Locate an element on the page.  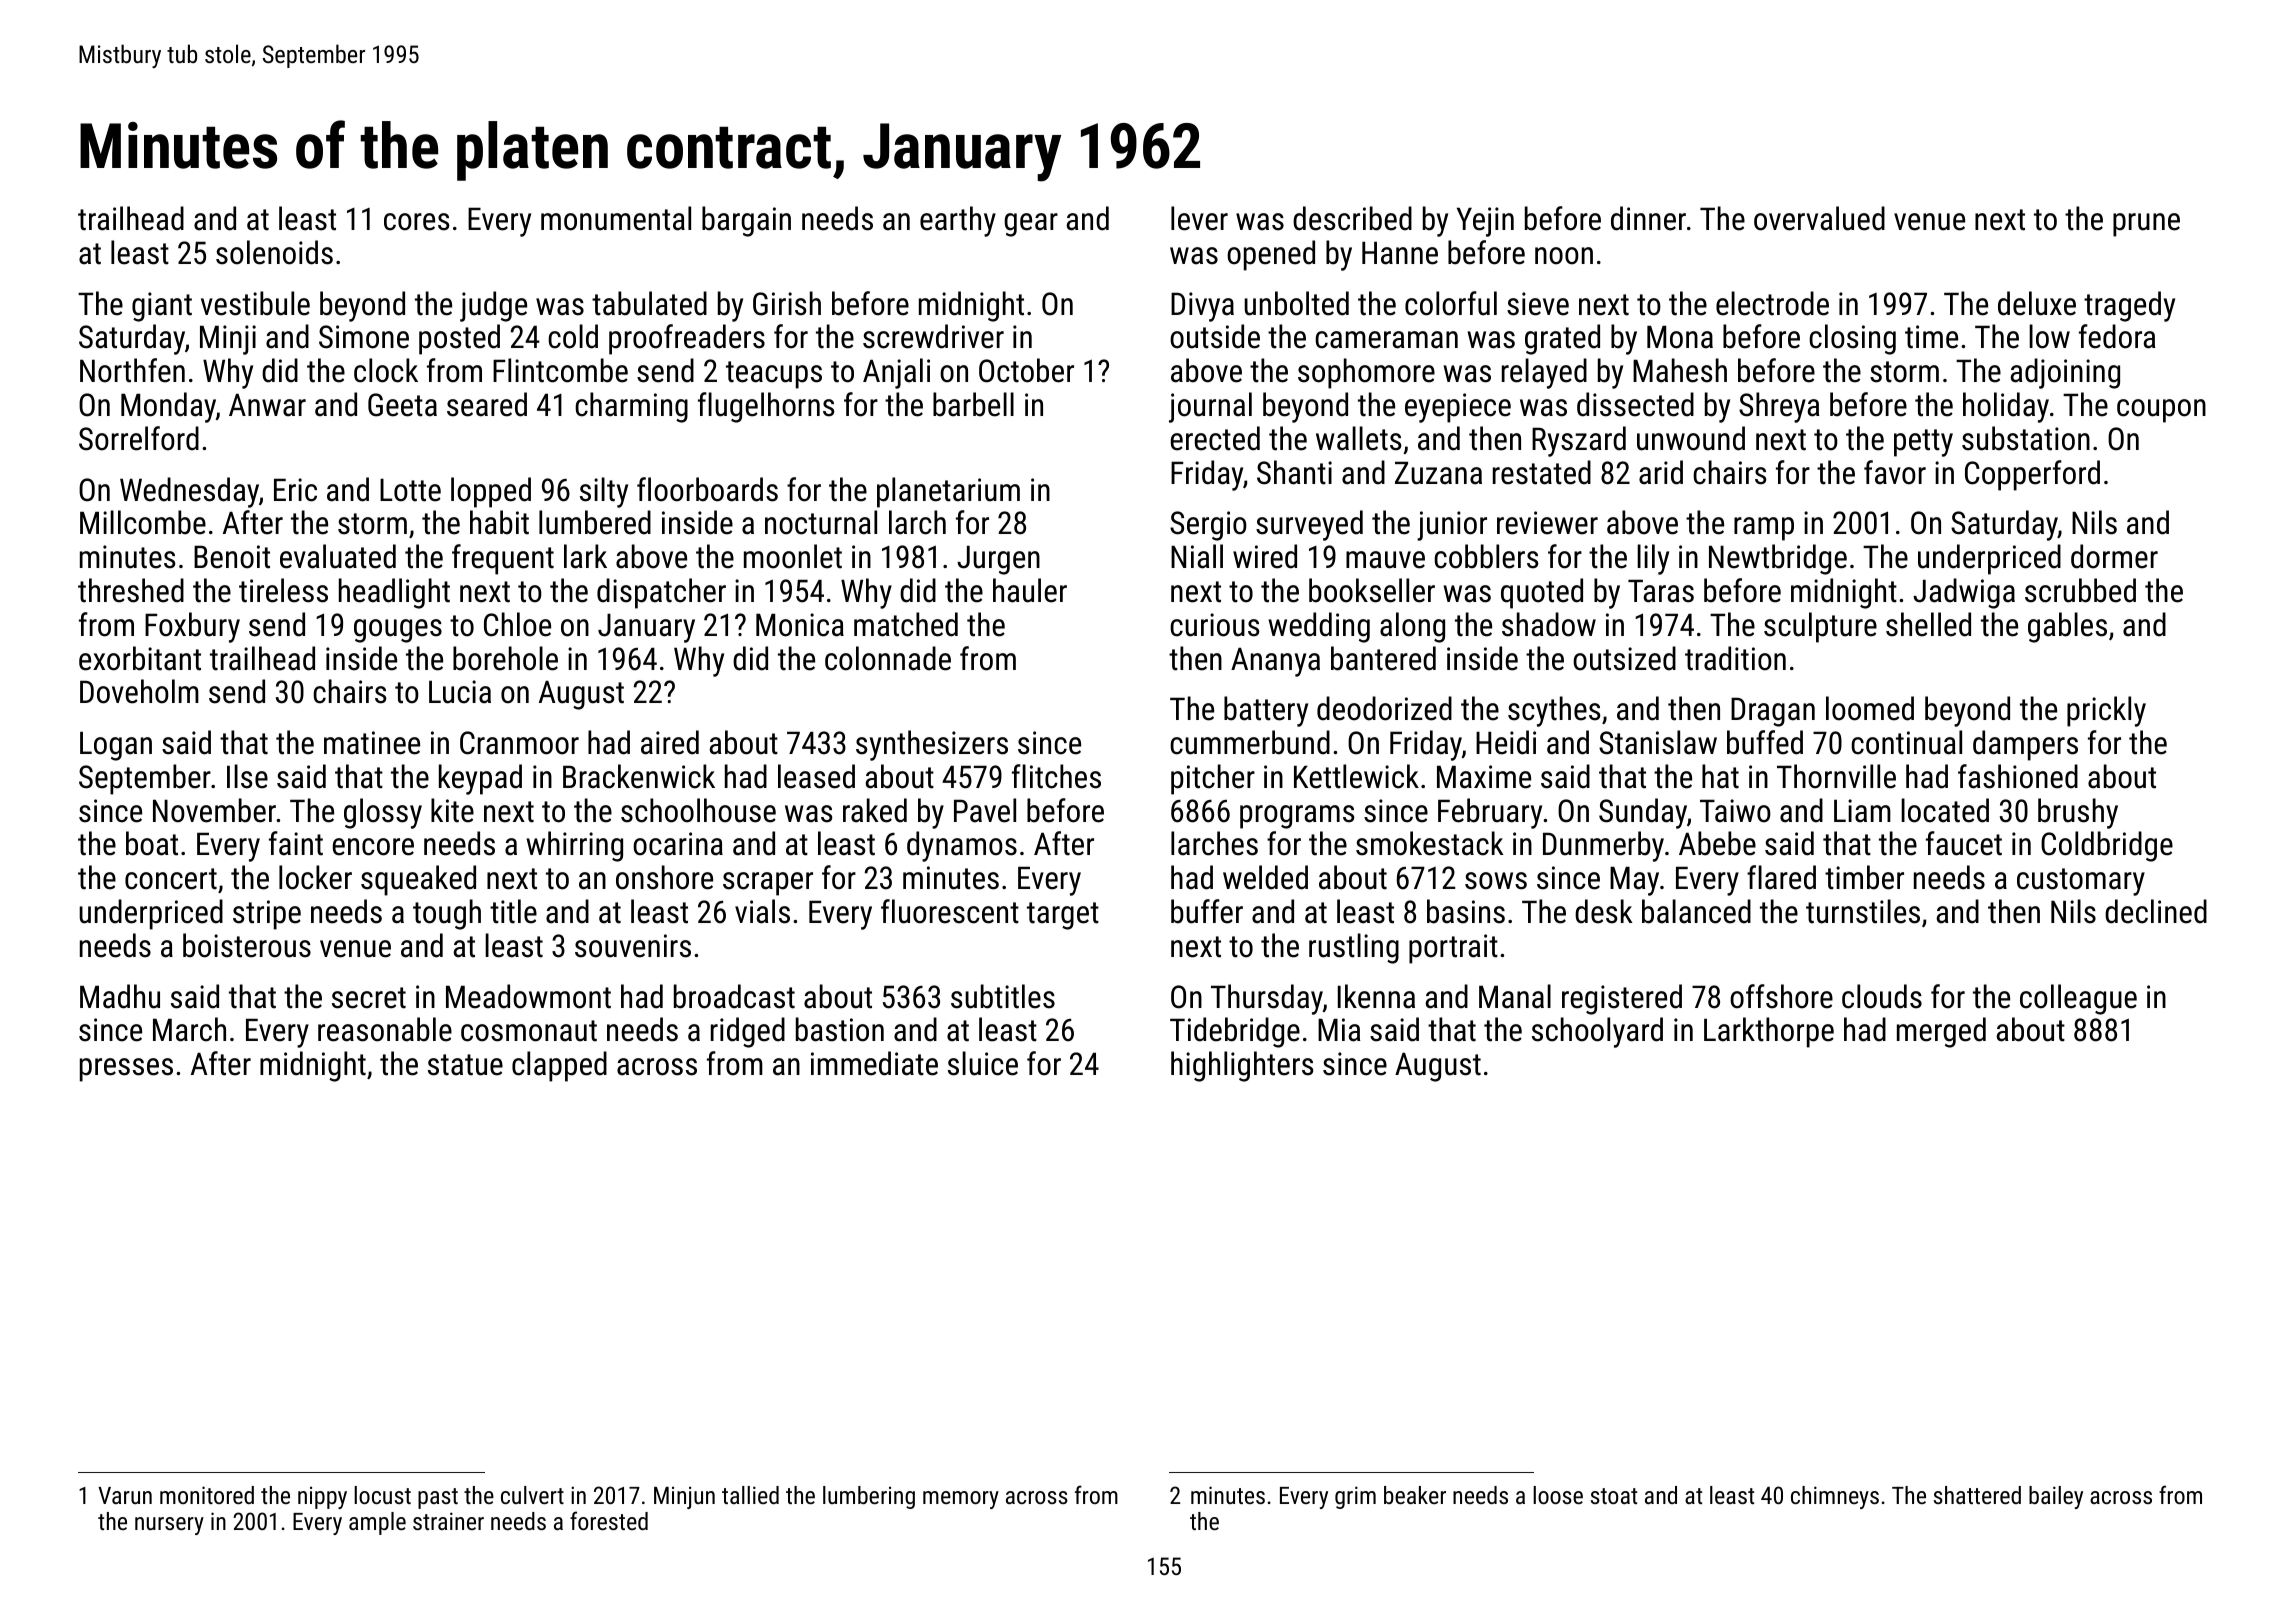
dinner is located at coordinates (1648, 218).
